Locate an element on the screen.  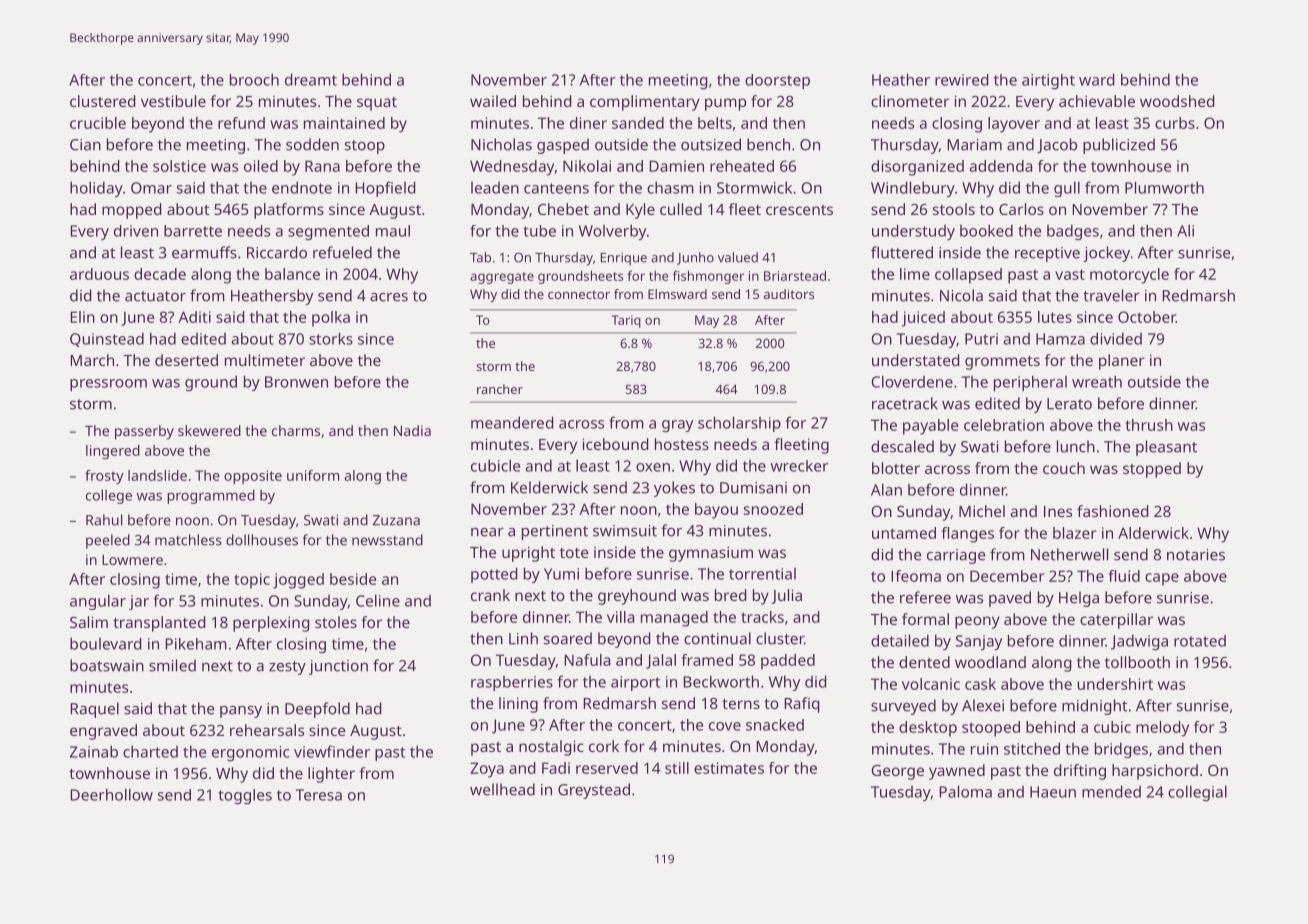
ergonomic is located at coordinates (251, 753).
